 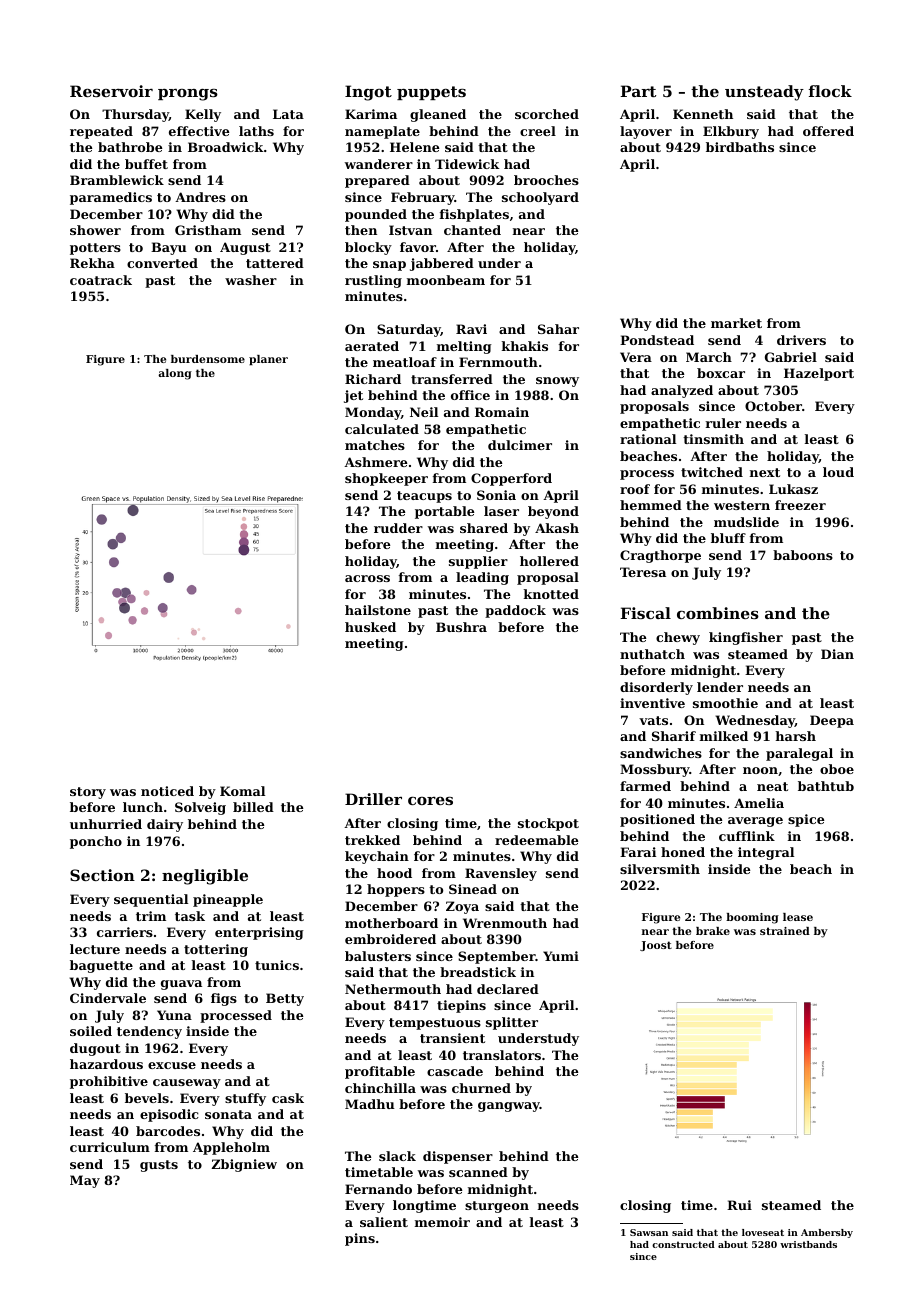 What do you see at coordinates (739, 1205) in the screenshot?
I see `Rui` at bounding box center [739, 1205].
